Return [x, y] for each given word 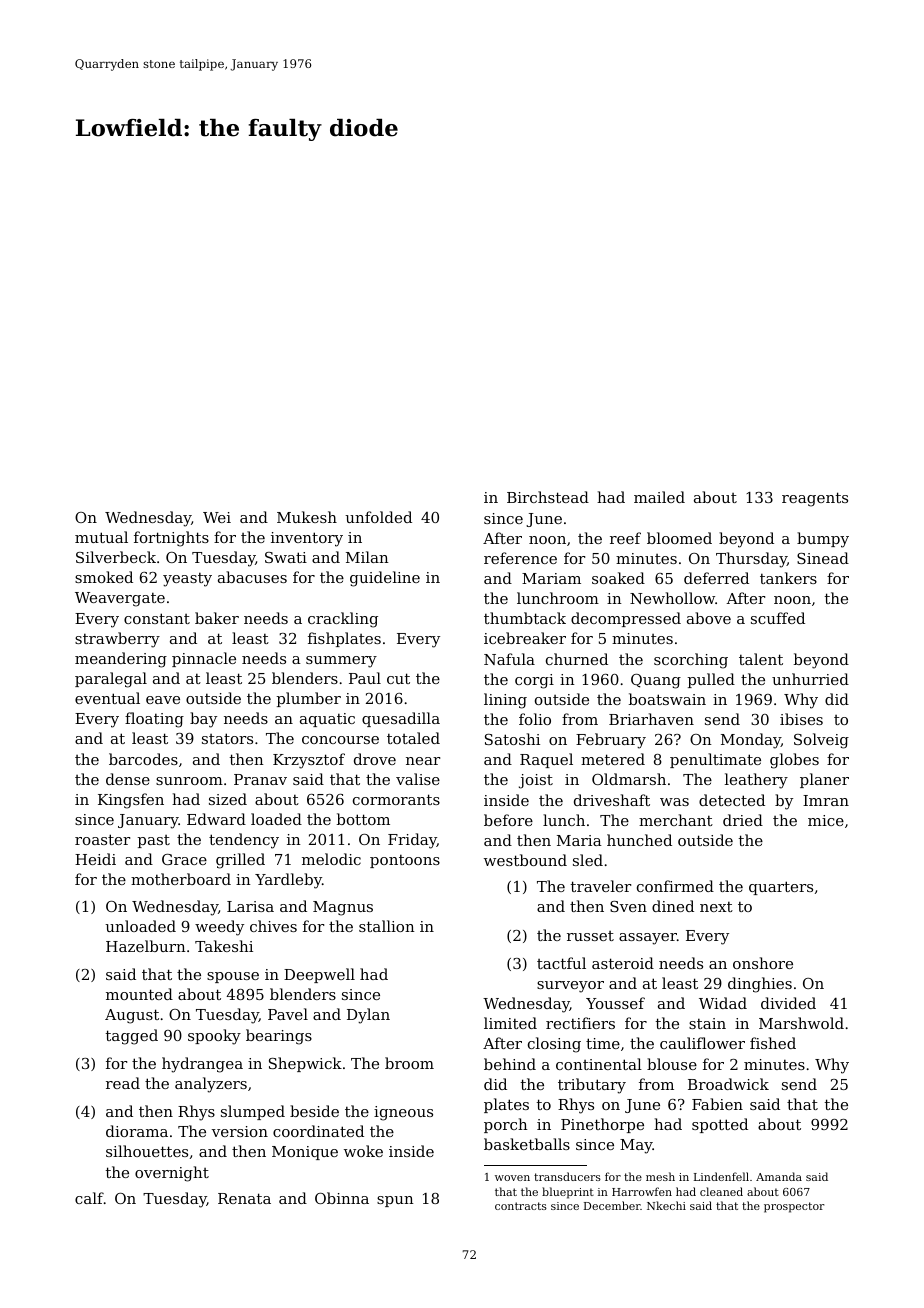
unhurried [810, 679]
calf [89, 1198]
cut [398, 678]
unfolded [378, 517]
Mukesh [307, 517]
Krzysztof [309, 761]
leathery [756, 781]
